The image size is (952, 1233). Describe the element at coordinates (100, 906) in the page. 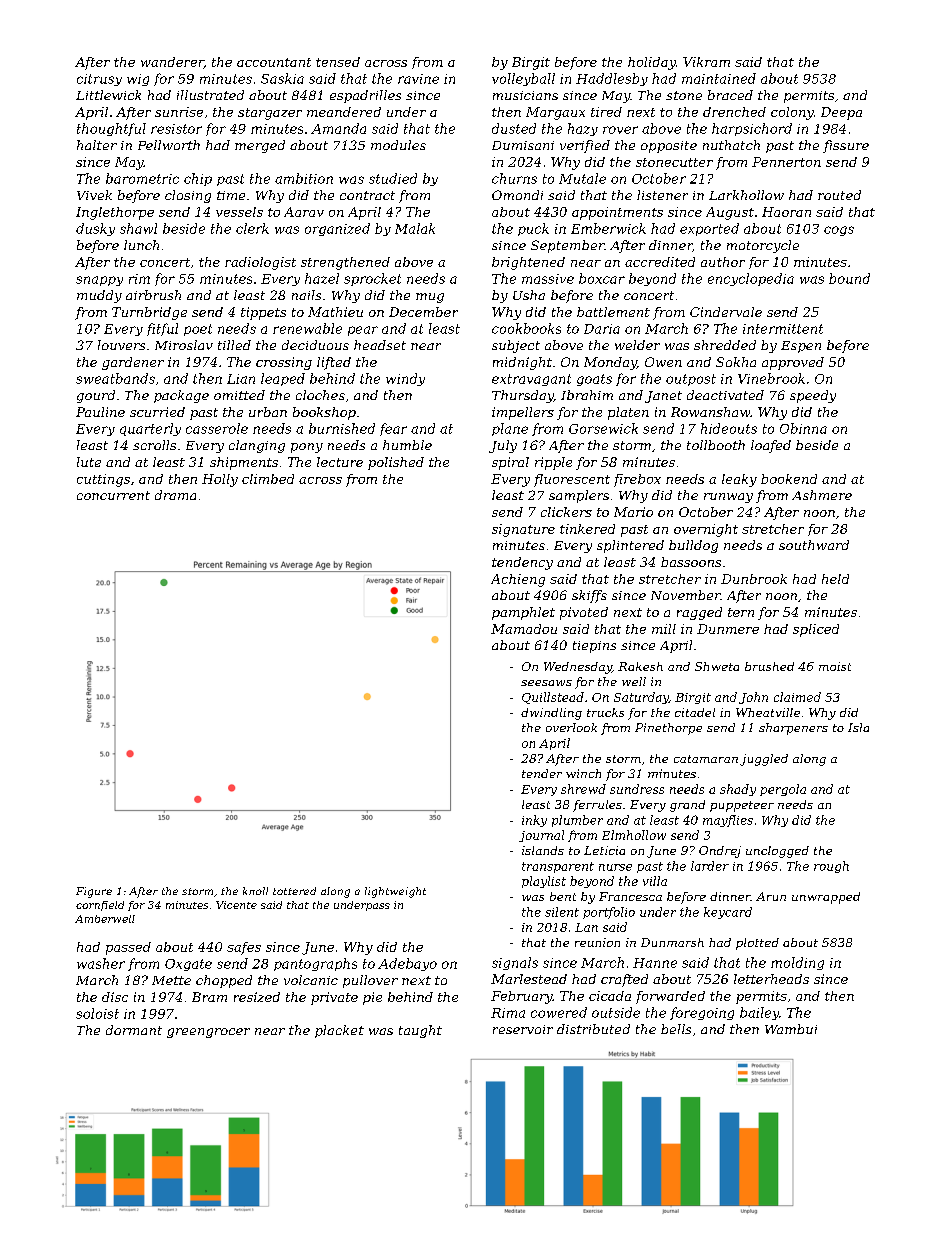

I see `cornfield` at that location.
